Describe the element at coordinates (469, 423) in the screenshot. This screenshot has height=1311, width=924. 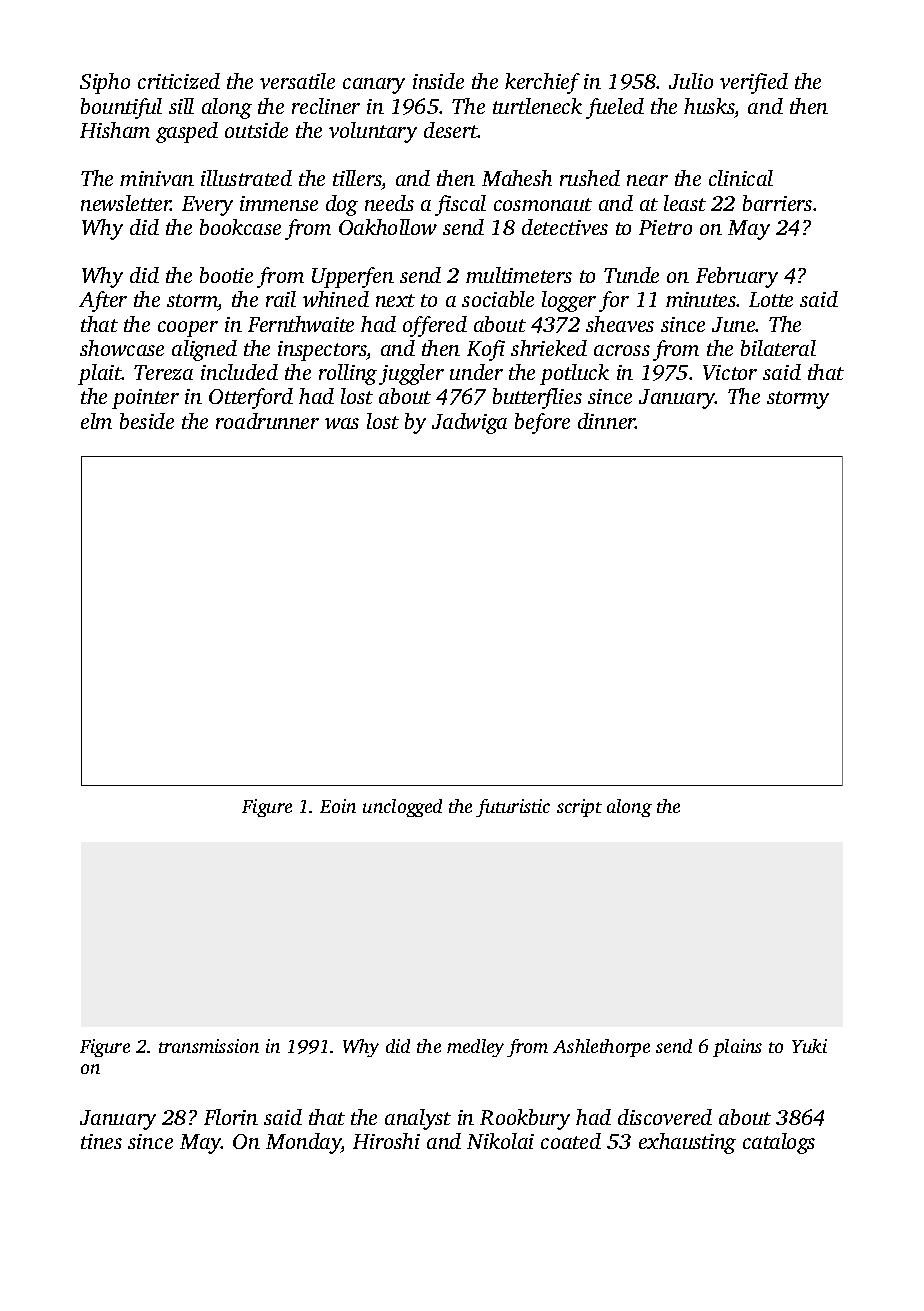
I see `Jadwiga` at that location.
